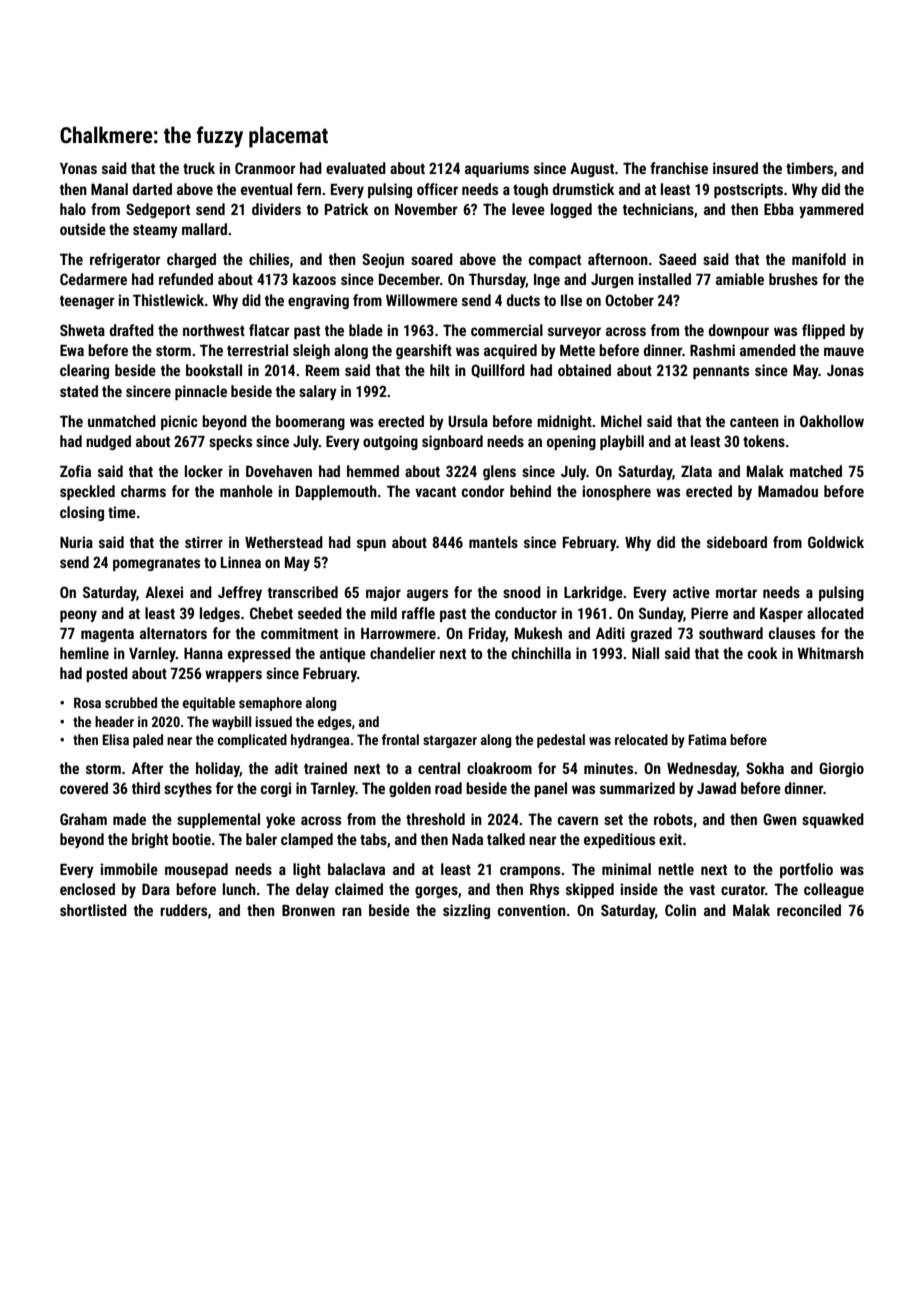 This page has width=924, height=1308. What do you see at coordinates (164, 592) in the page?
I see `Alexei` at bounding box center [164, 592].
